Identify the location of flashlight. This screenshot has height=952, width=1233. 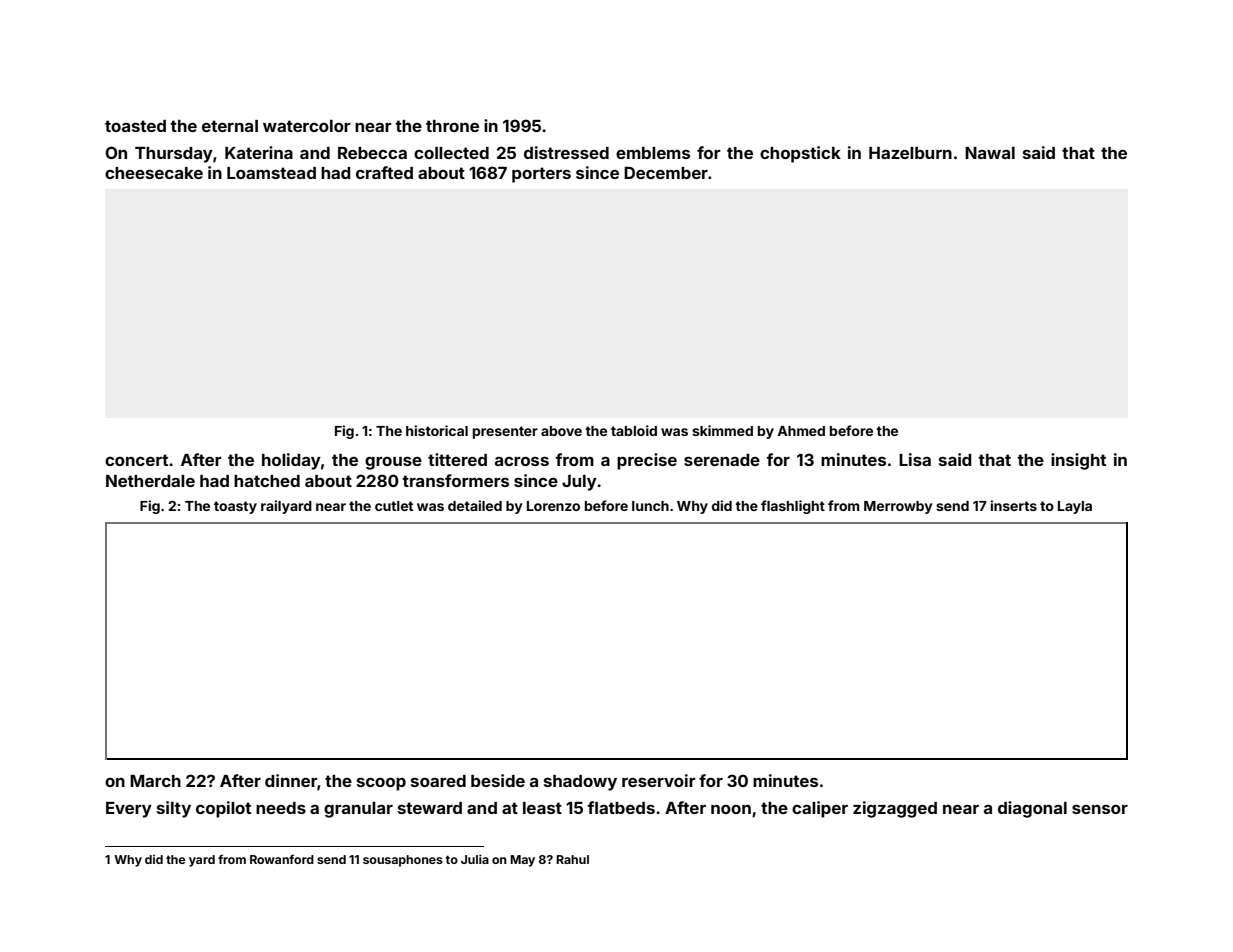
(793, 507).
